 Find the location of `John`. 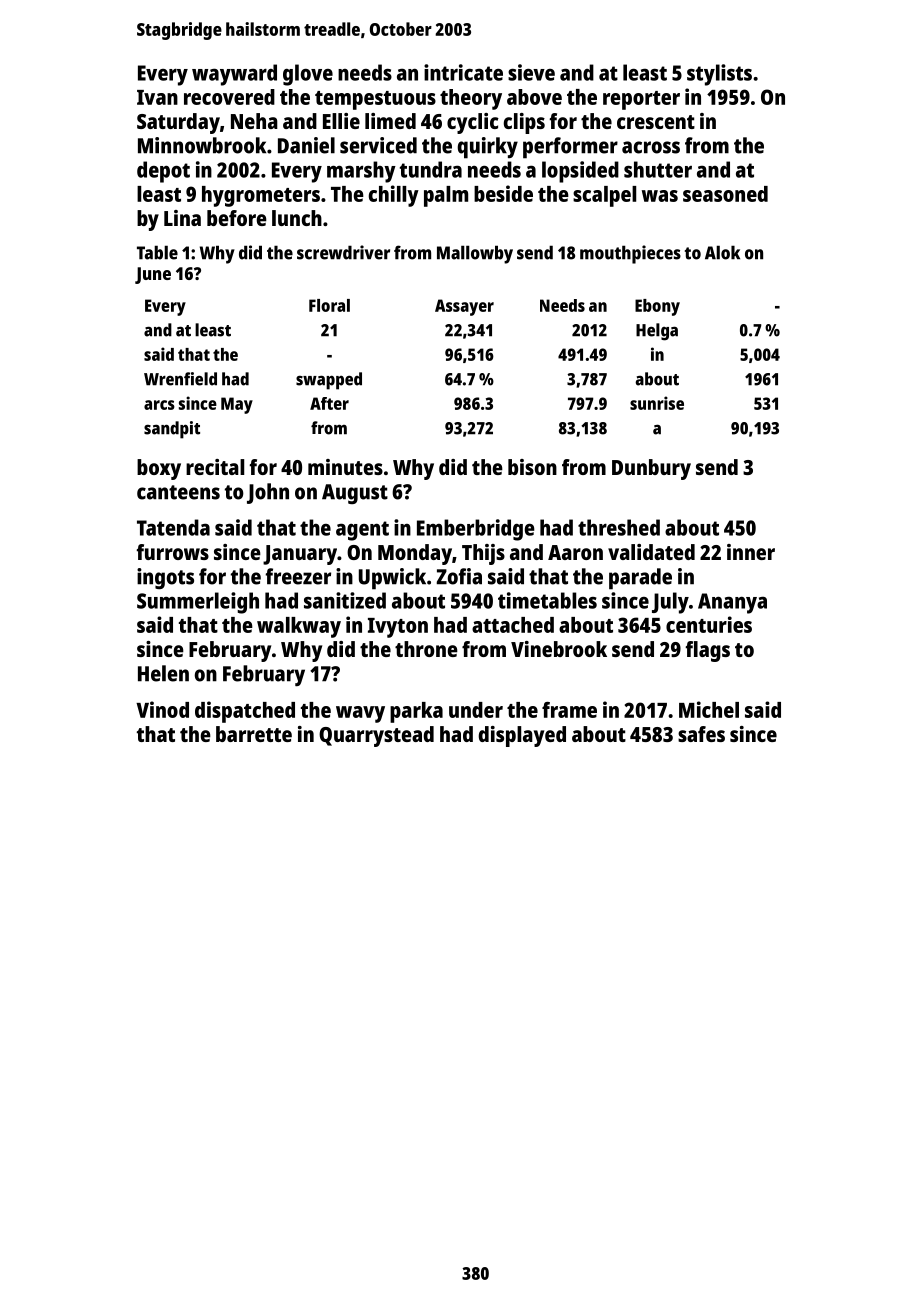

John is located at coordinates (268, 493).
